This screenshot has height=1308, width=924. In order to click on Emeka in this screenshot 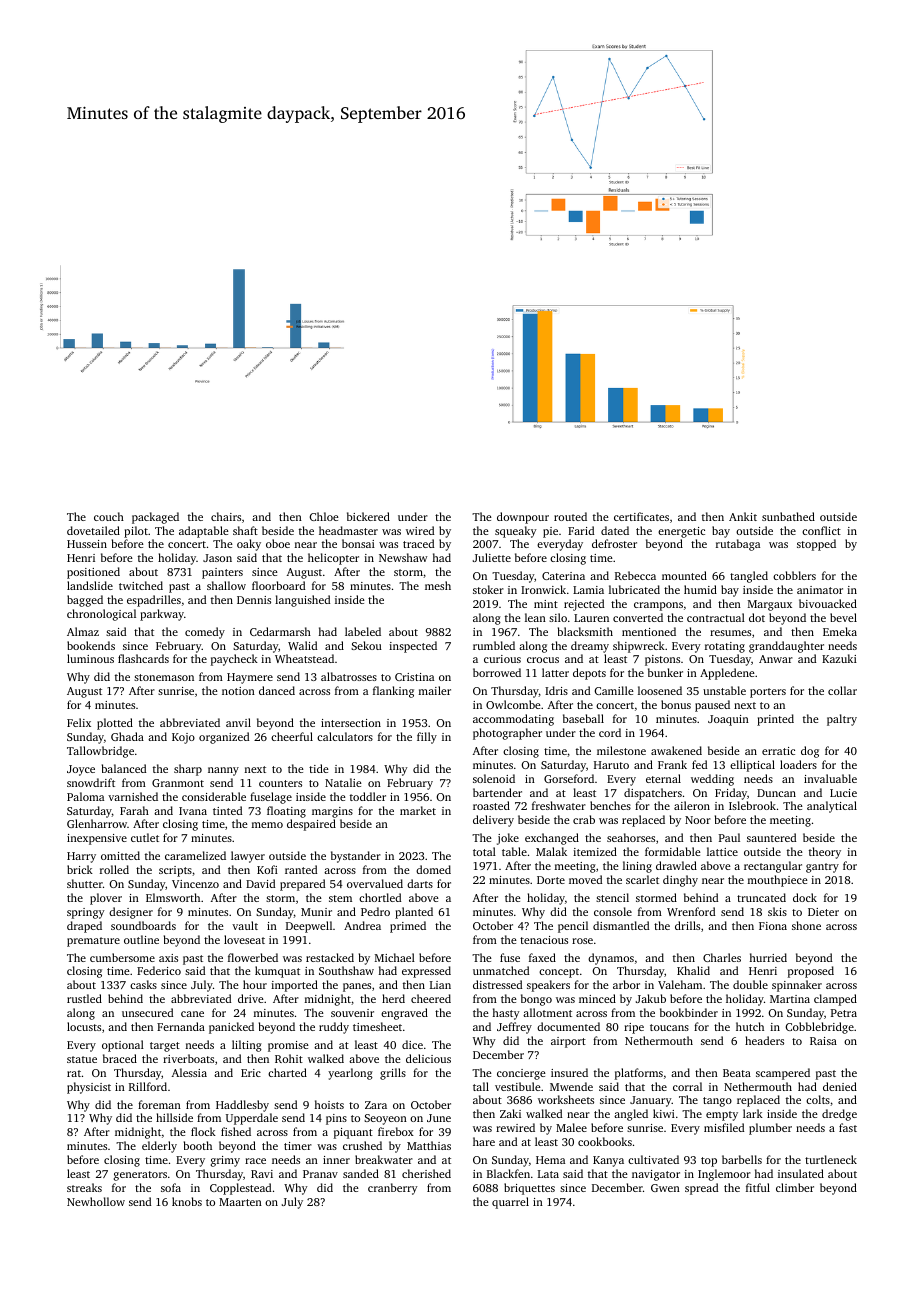, I will do `click(840, 631)`.
